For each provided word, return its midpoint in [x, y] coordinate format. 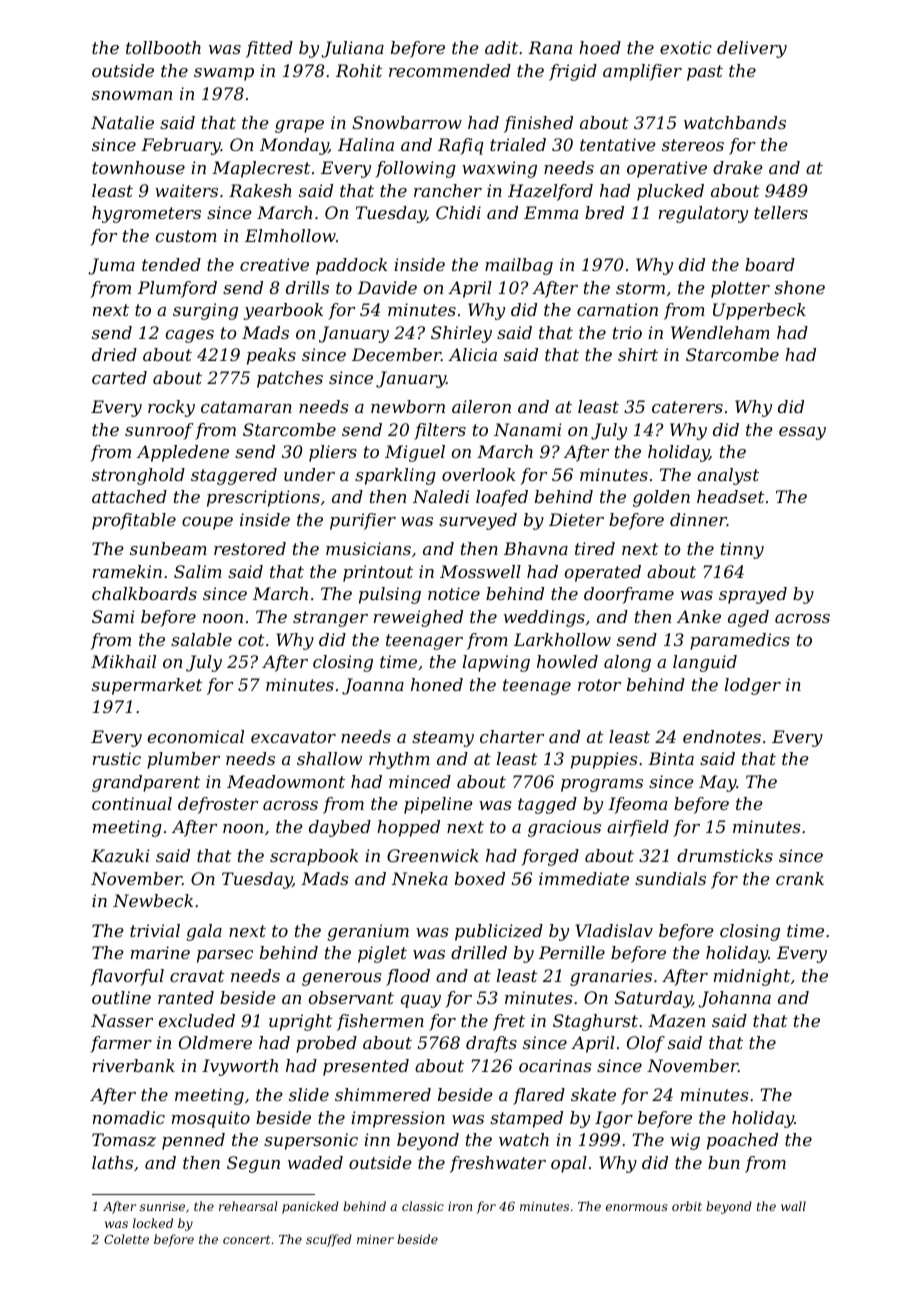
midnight [752, 977]
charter [512, 736]
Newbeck [153, 900]
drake [738, 167]
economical [196, 736]
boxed [480, 878]
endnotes [722, 736]
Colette [126, 1239]
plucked [670, 192]
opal [569, 1164]
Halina [366, 144]
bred [604, 212]
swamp [224, 74]
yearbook [283, 311]
